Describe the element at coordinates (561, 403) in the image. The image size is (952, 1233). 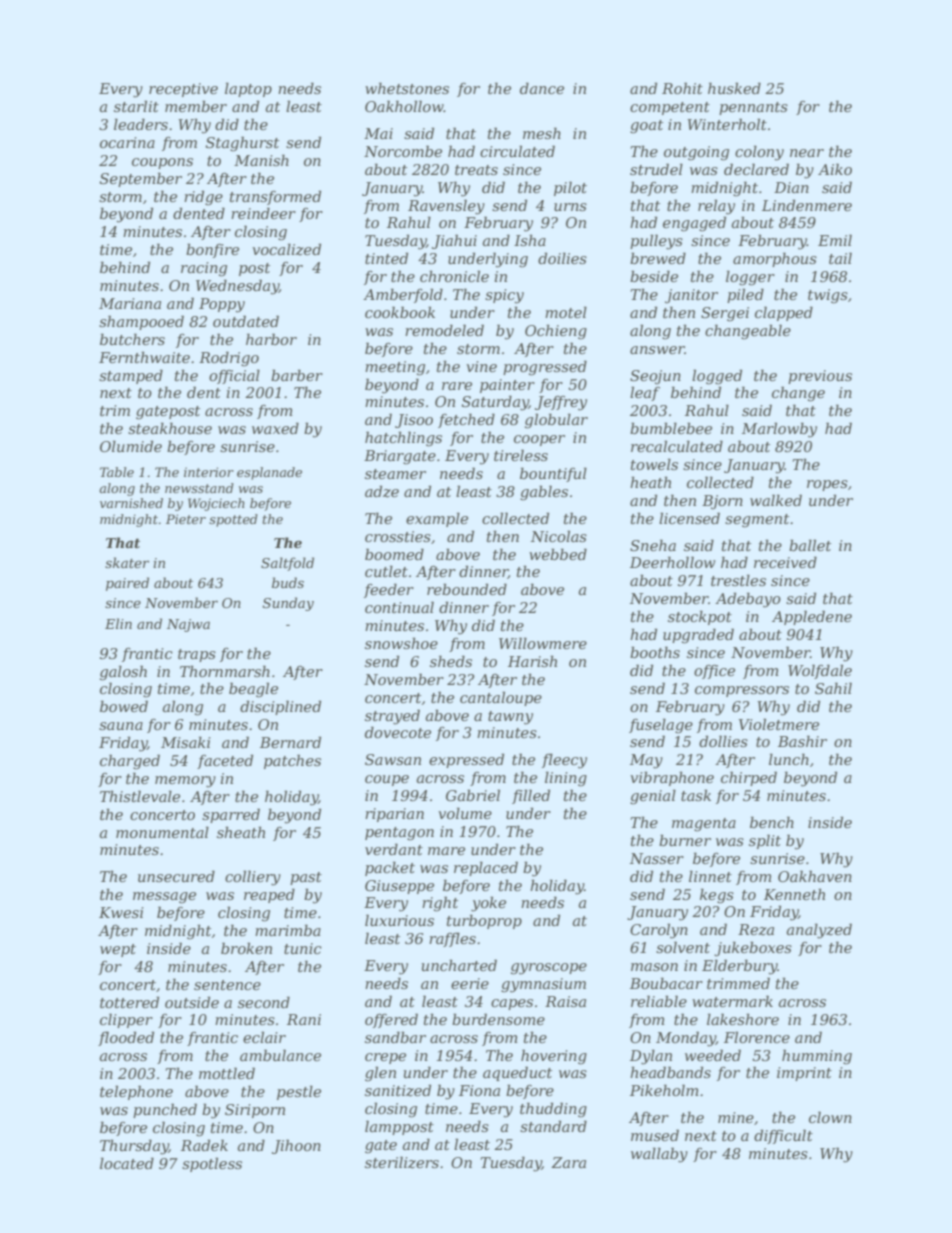
I see `Jeffrey` at that location.
